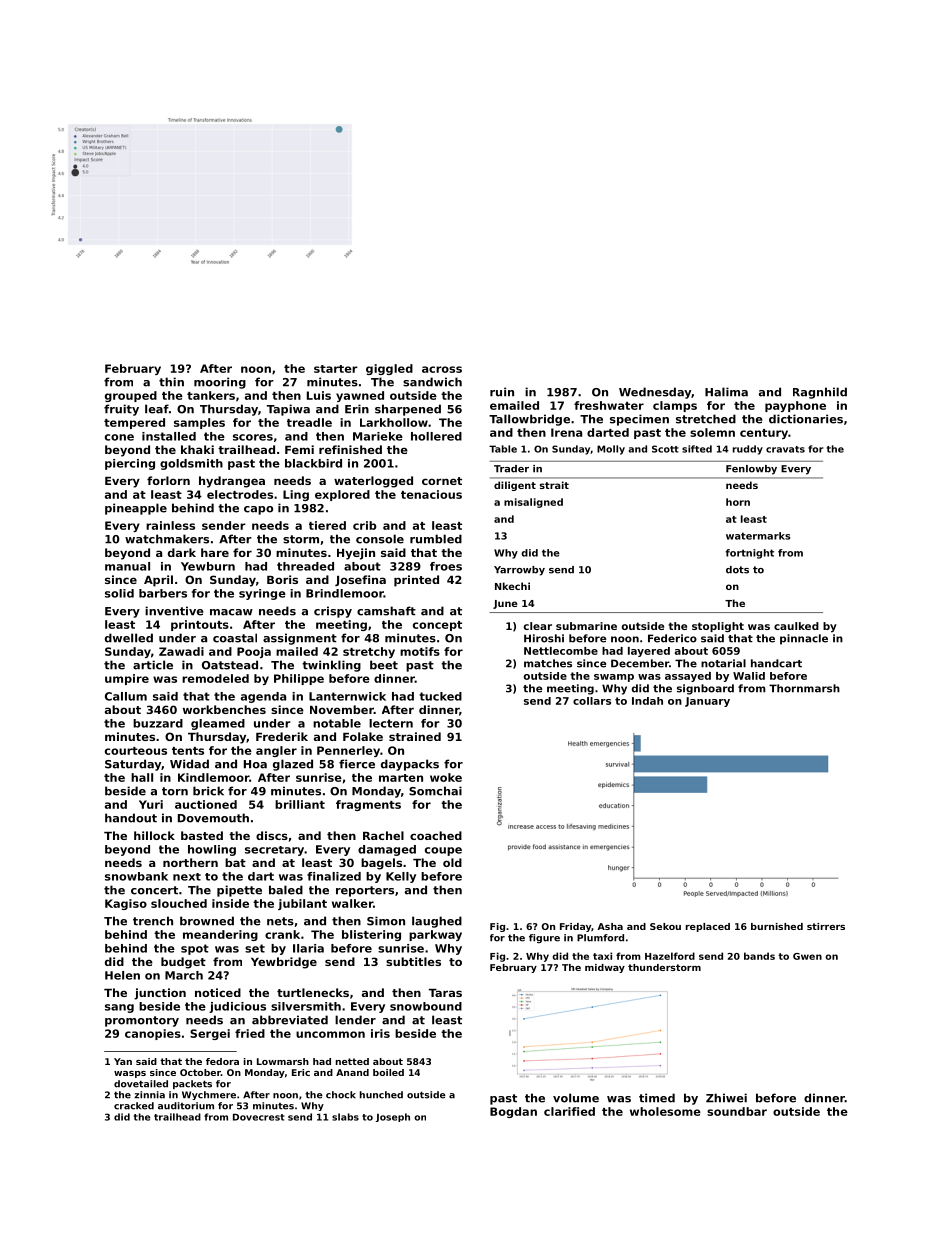 This page has height=1233, width=952. Describe the element at coordinates (130, 1074) in the page. I see `wasps` at that location.
